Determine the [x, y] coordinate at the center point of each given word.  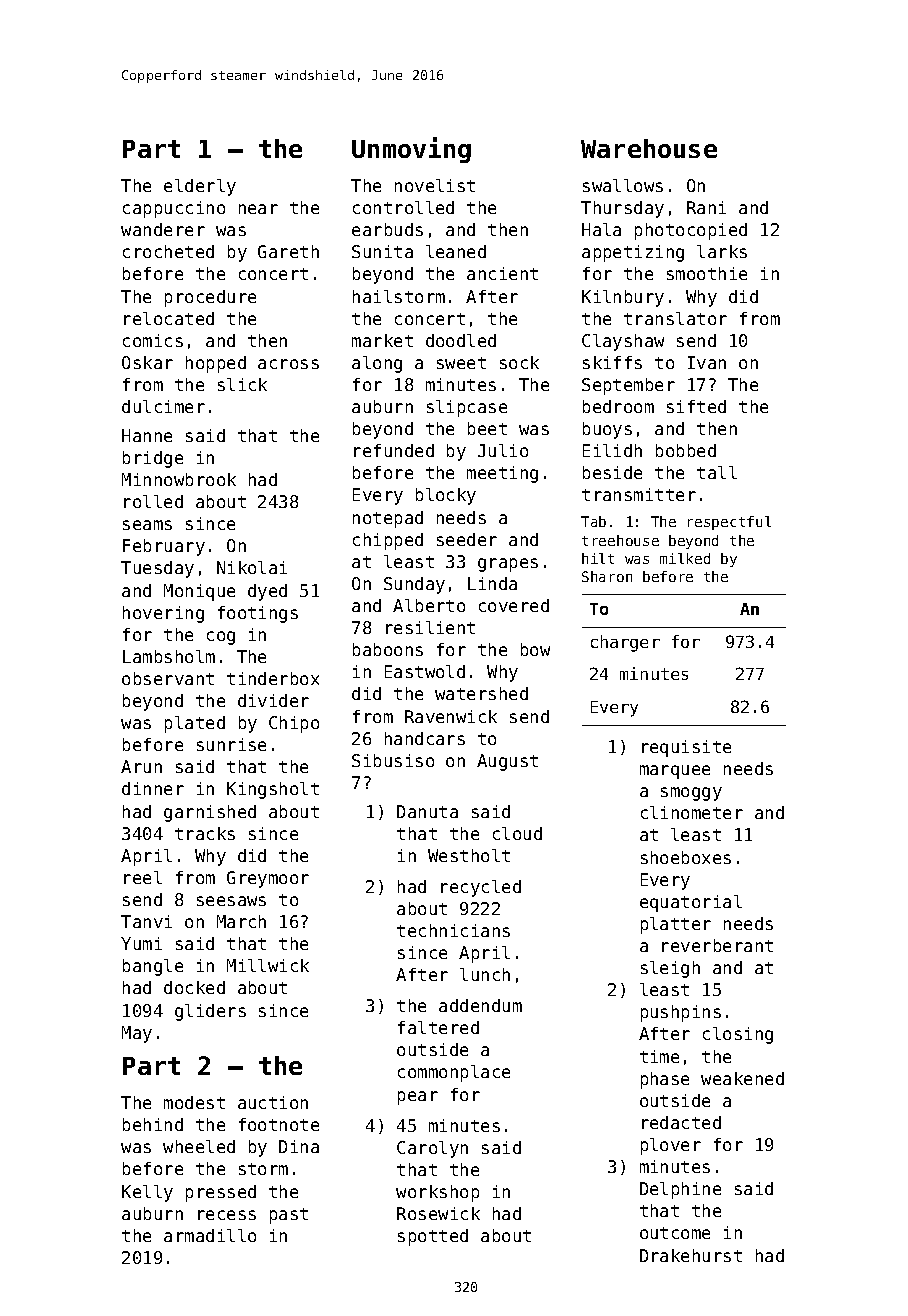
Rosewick [438, 1213]
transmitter [639, 494]
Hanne [147, 435]
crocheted [168, 251]
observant [168, 678]
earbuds [387, 229]
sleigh [670, 969]
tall [717, 472]
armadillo [210, 1235]
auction [273, 1102]
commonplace [454, 1073]
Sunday [414, 585]
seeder [467, 539]
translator [675, 318]
